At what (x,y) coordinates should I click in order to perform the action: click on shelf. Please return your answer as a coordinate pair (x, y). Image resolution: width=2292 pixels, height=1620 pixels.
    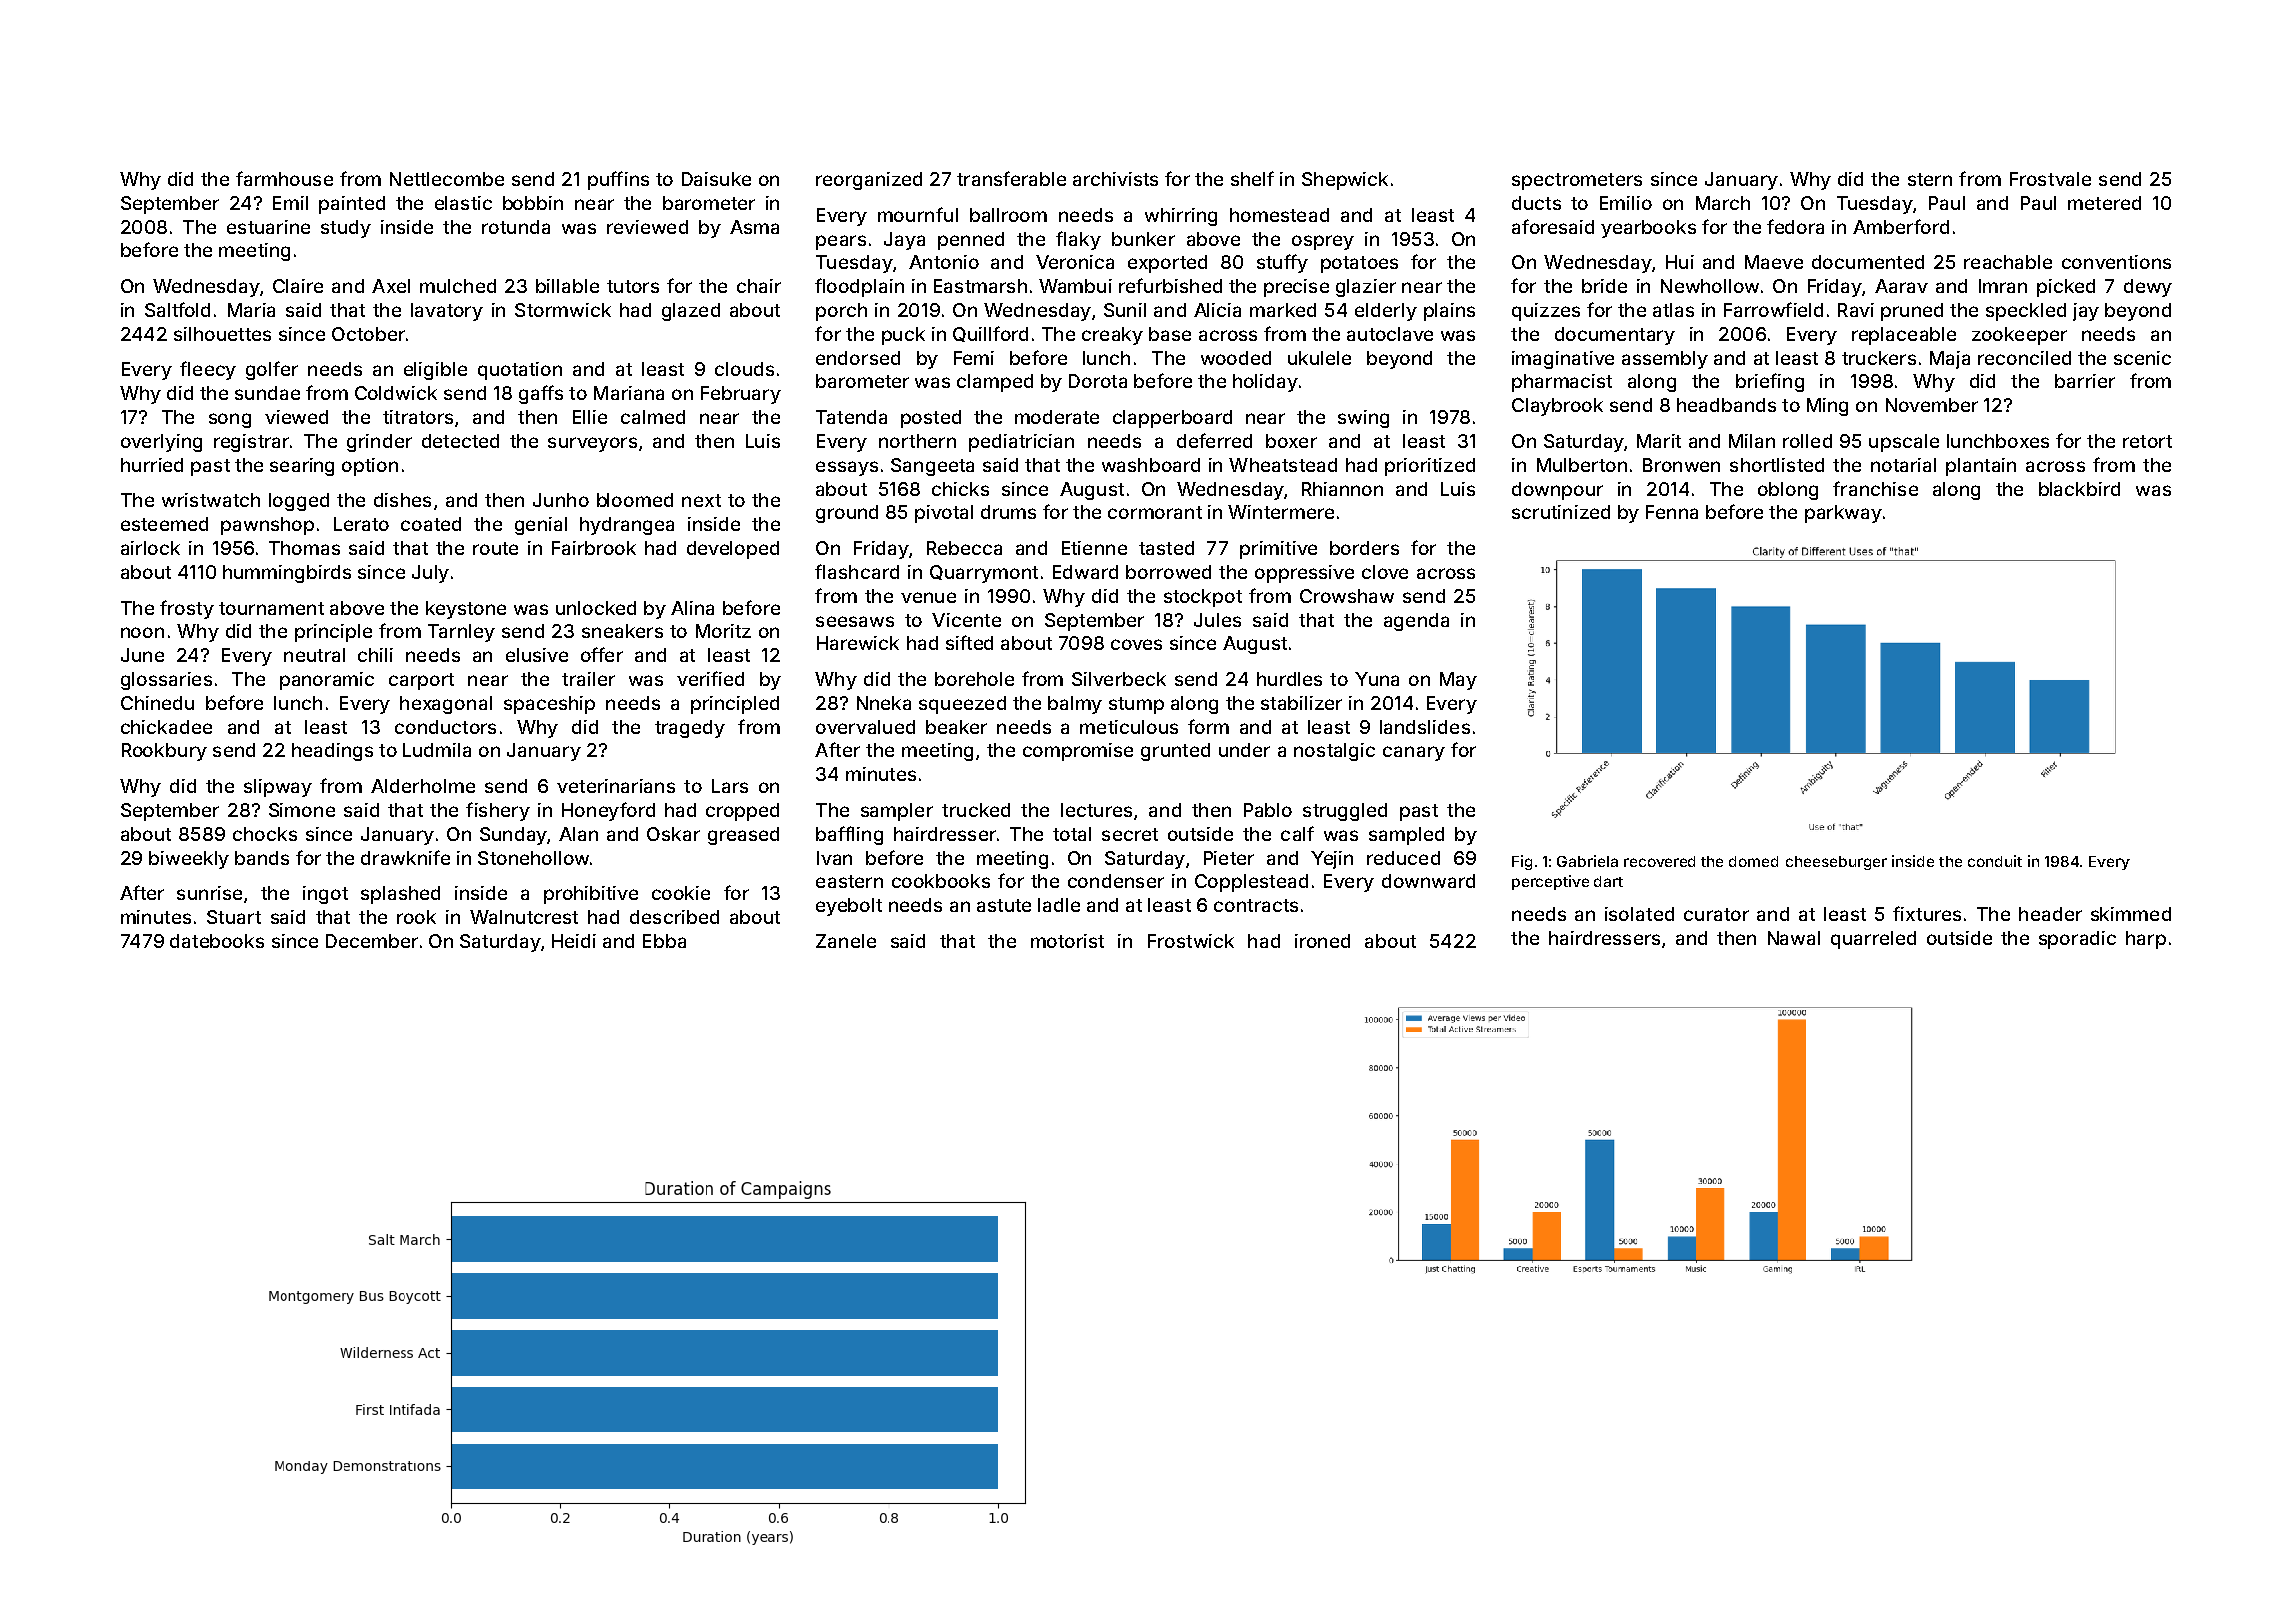
    Looking at the image, I should click on (1252, 178).
